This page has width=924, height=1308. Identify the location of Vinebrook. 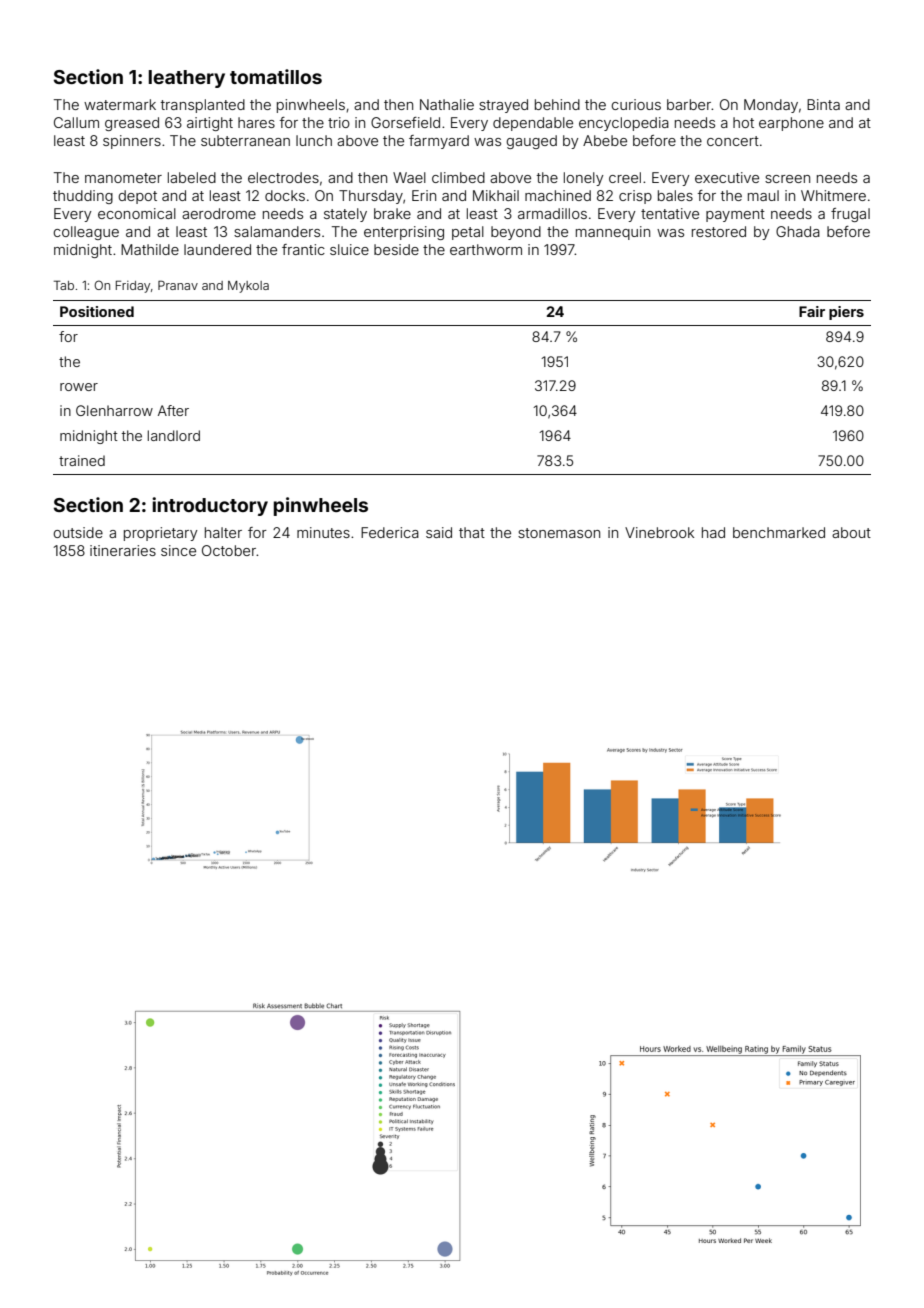
(659, 532).
